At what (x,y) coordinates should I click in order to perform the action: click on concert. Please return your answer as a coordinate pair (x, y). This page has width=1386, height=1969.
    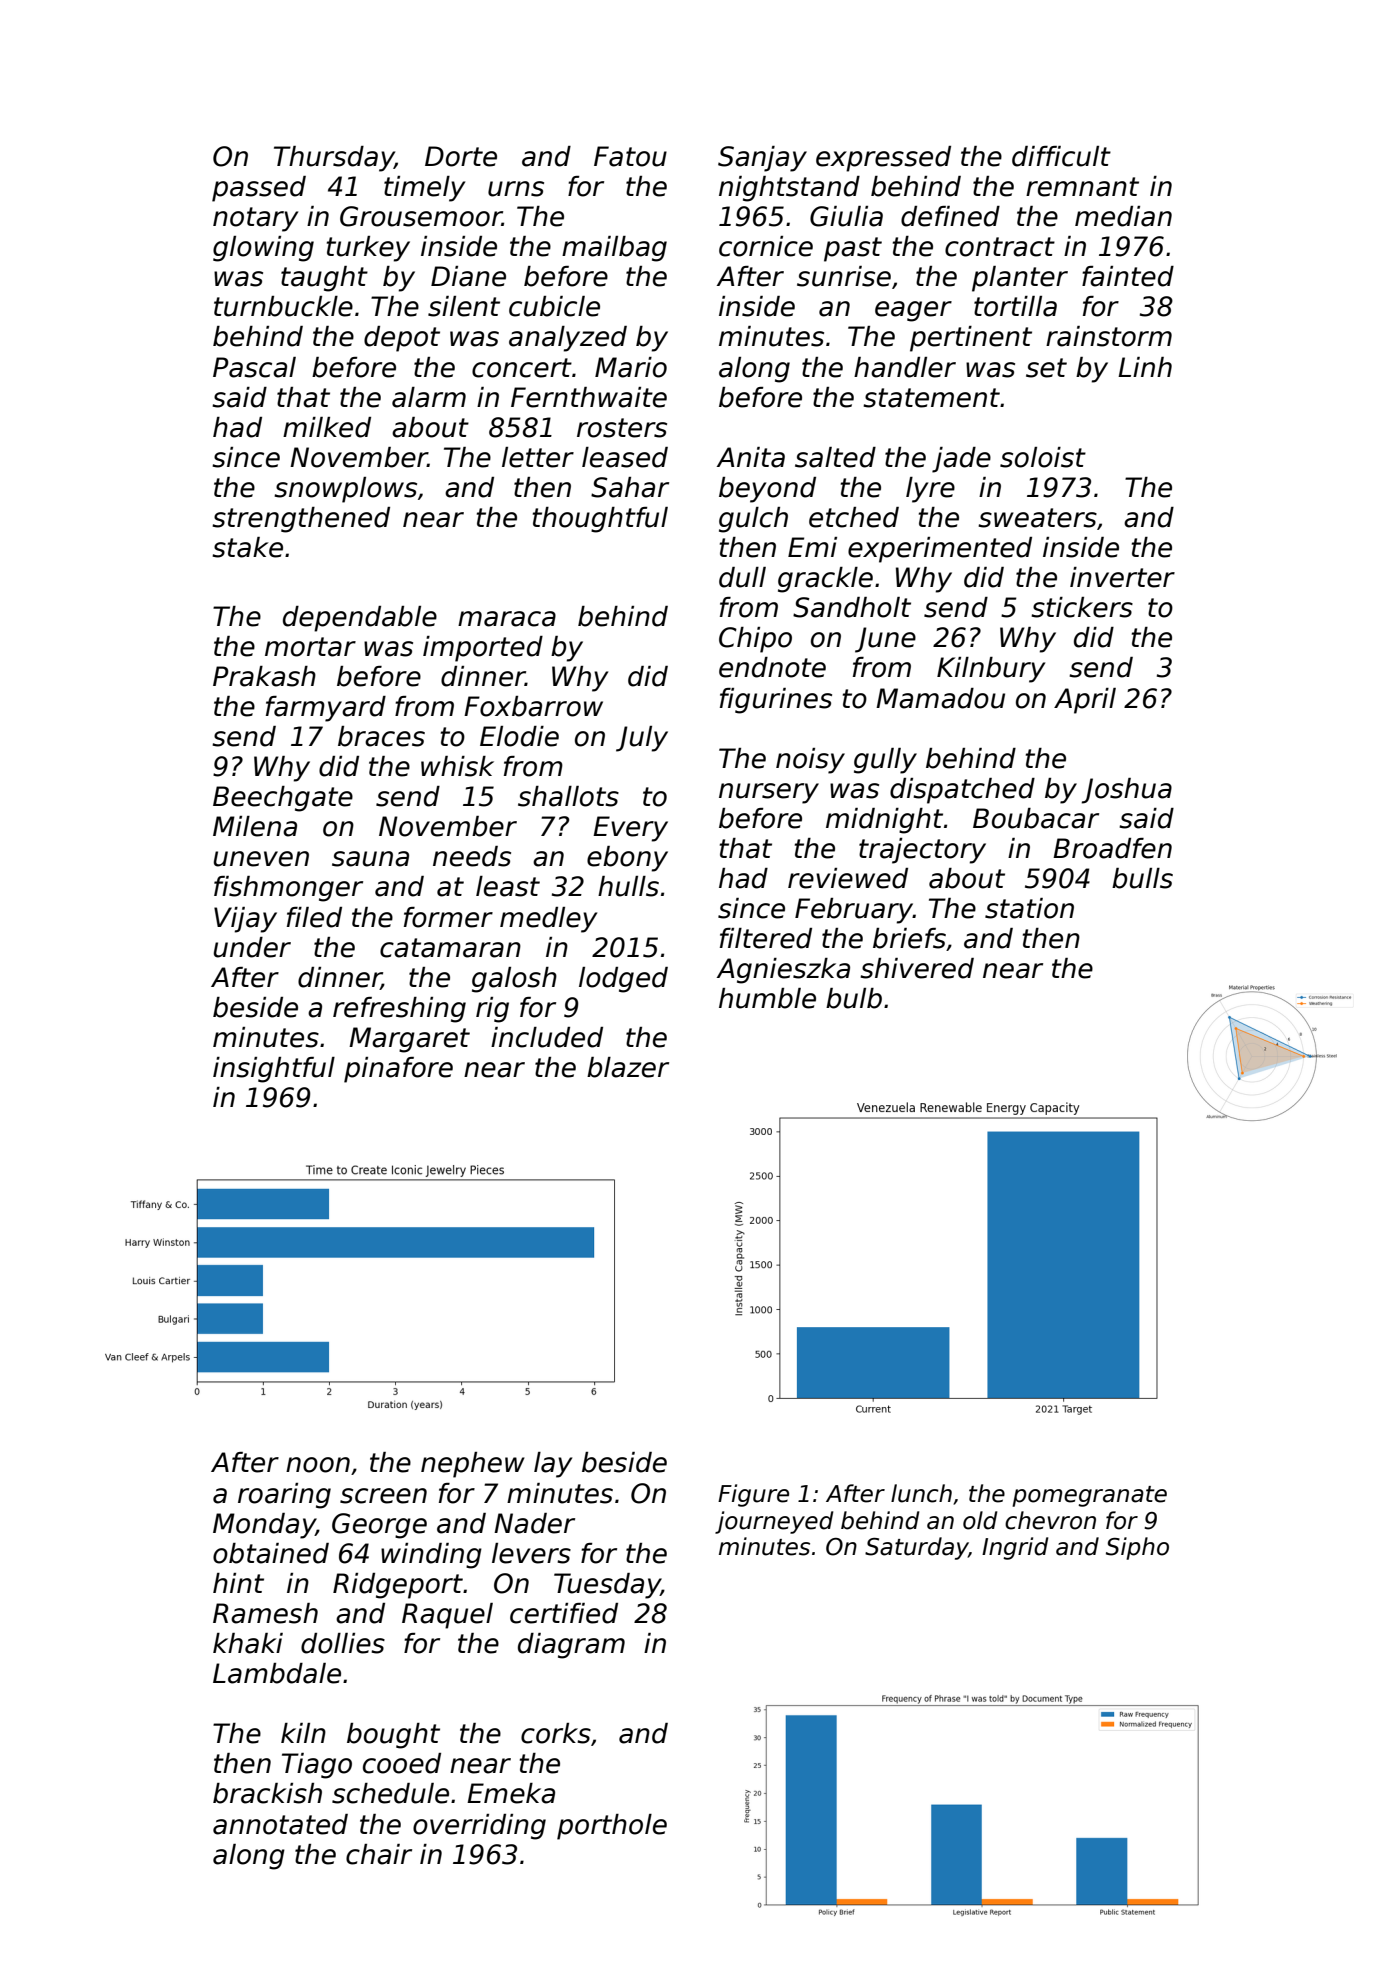
    Looking at the image, I should click on (522, 368).
